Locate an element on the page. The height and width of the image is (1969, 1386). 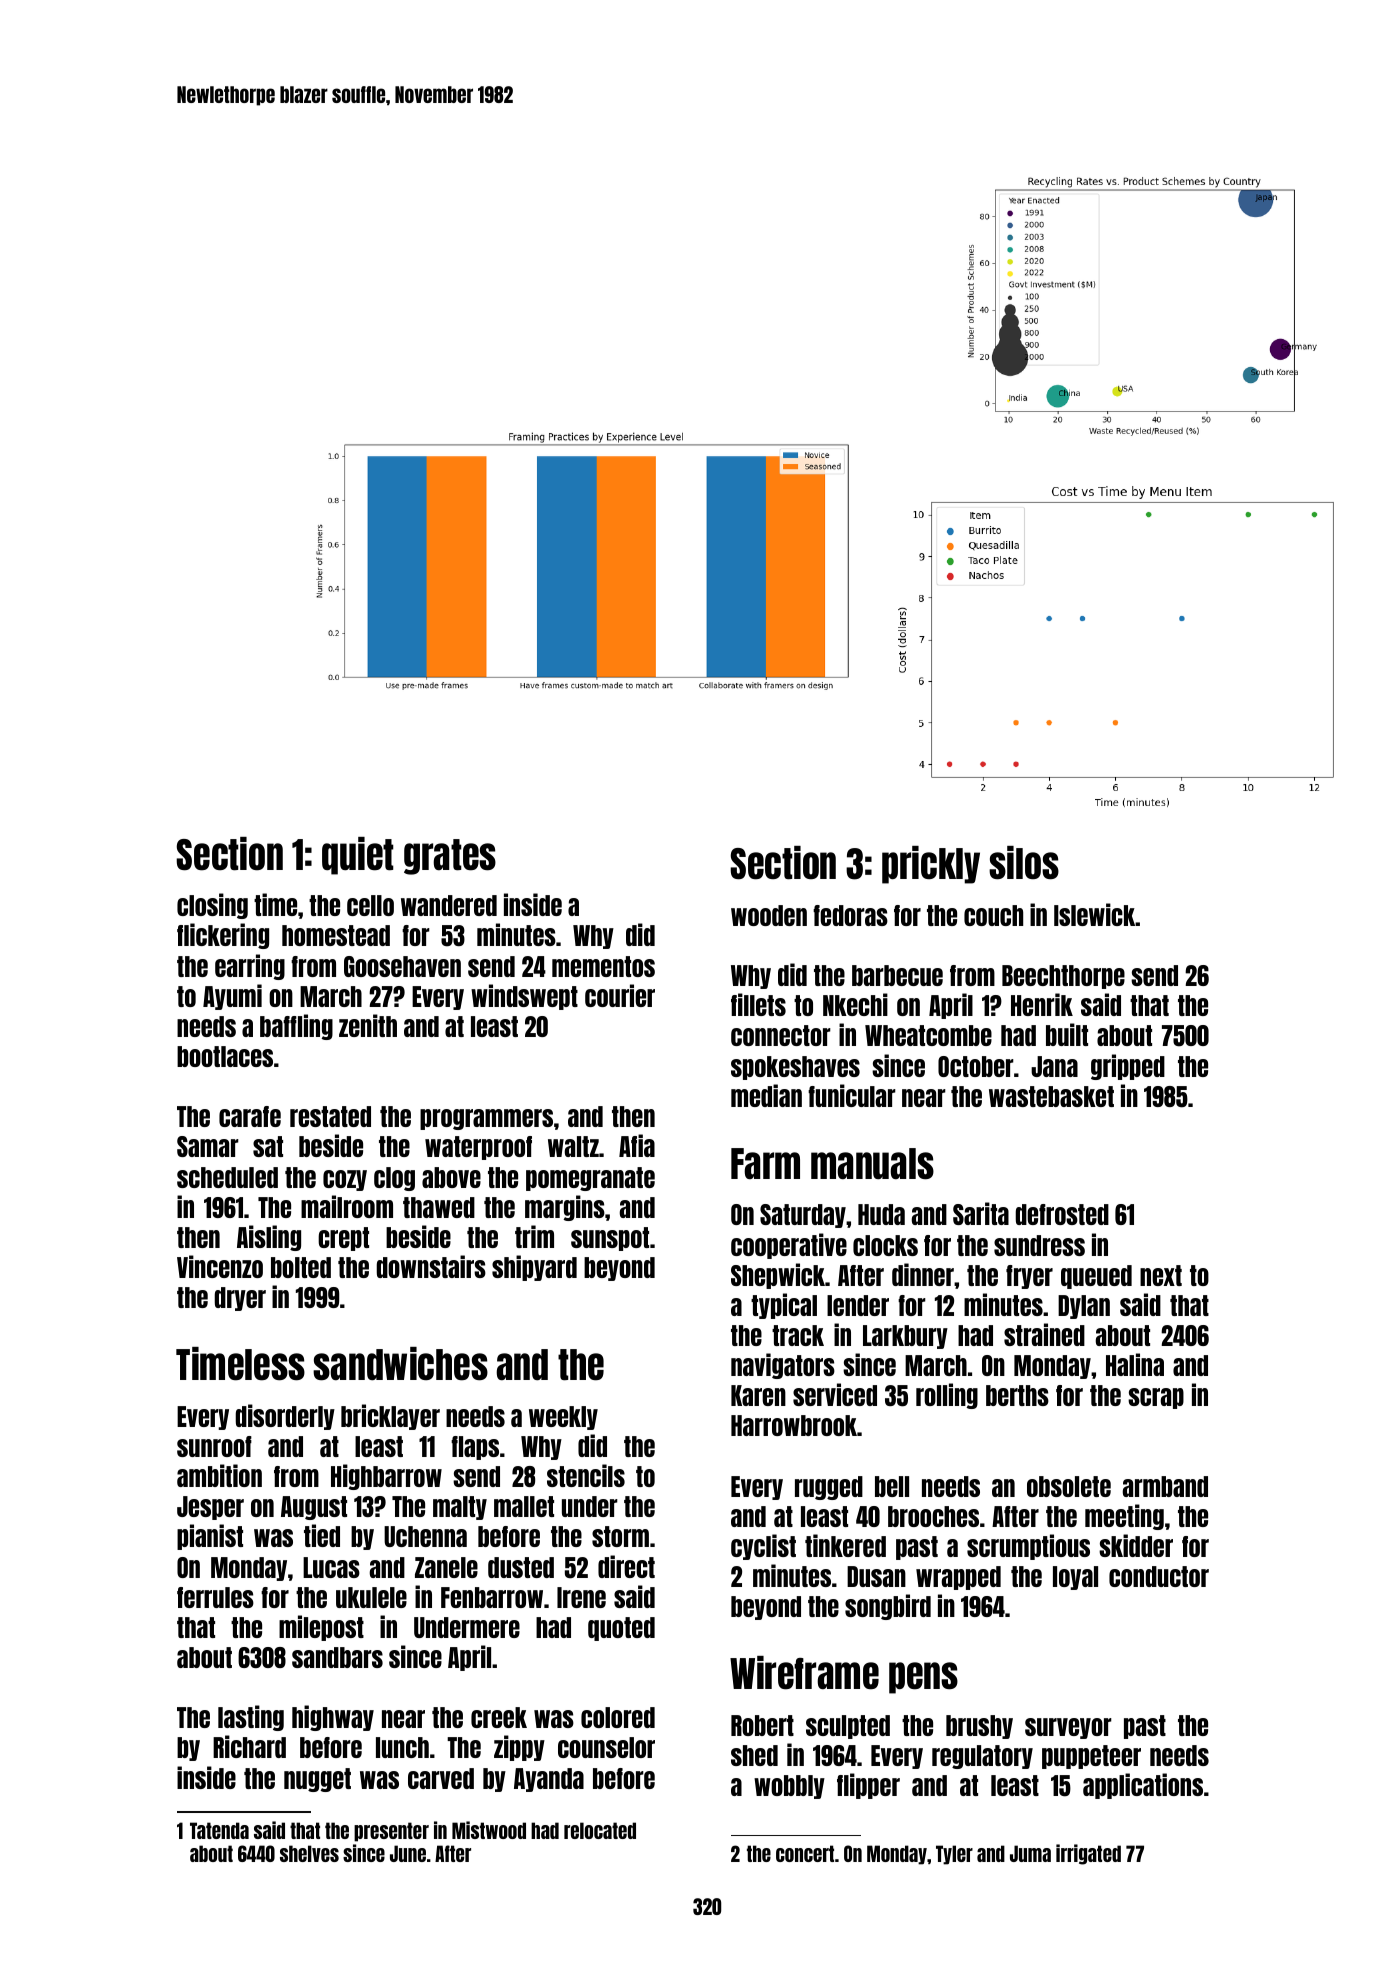
prickly is located at coordinates (931, 865).
